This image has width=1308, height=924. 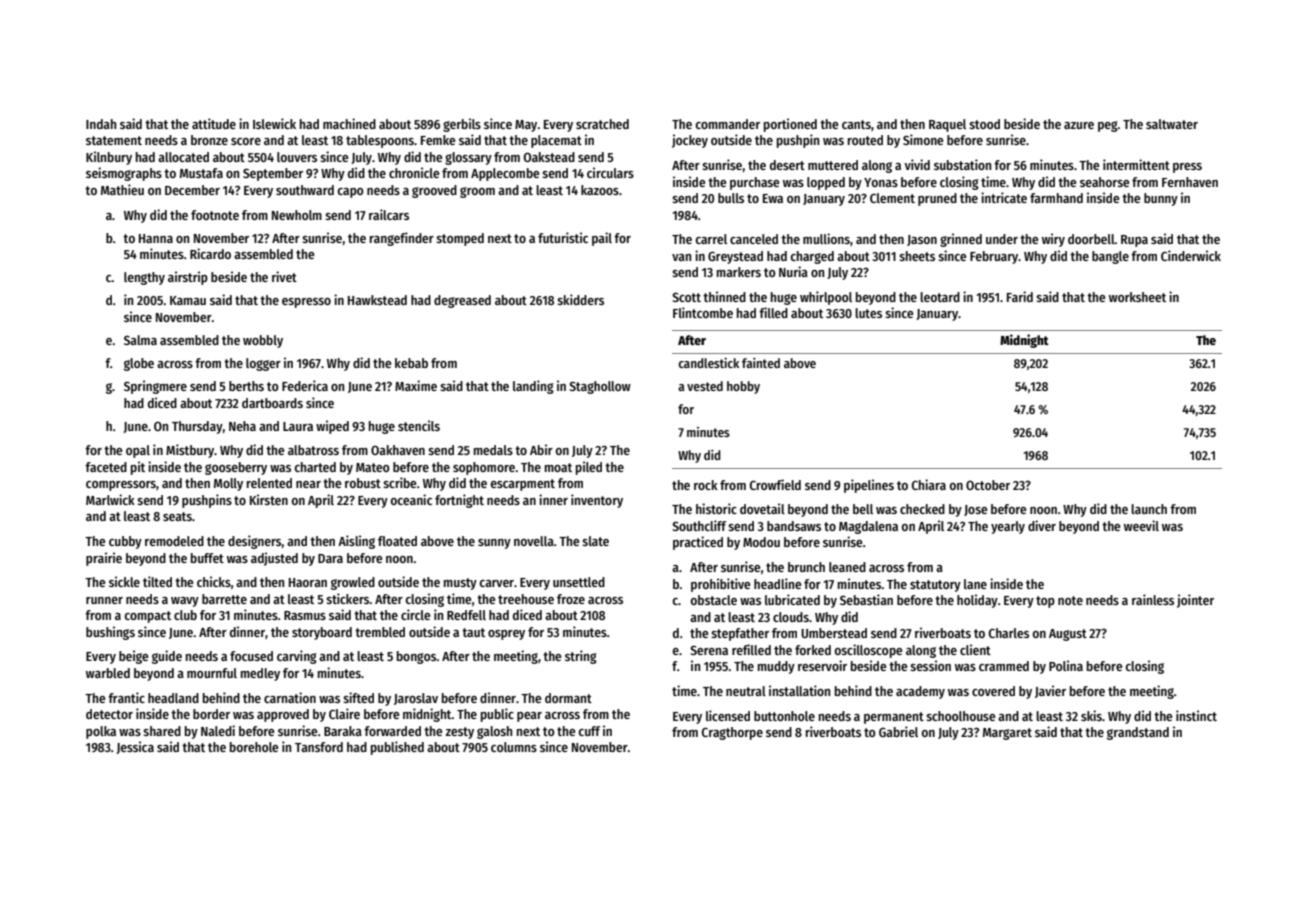 What do you see at coordinates (761, 363) in the image?
I see `fainted` at bounding box center [761, 363].
